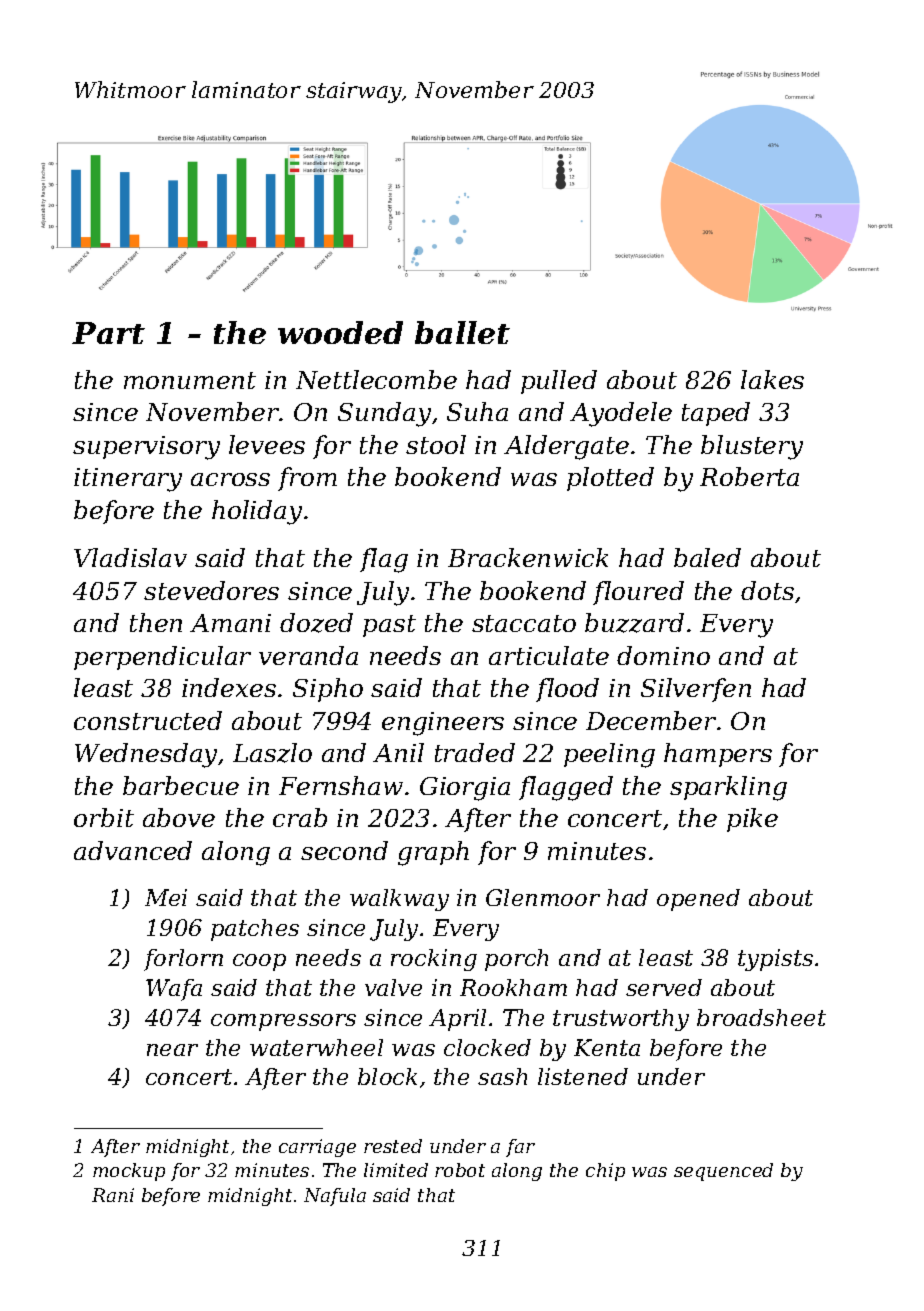 The height and width of the page is (1311, 924). I want to click on holiday, so click(257, 512).
